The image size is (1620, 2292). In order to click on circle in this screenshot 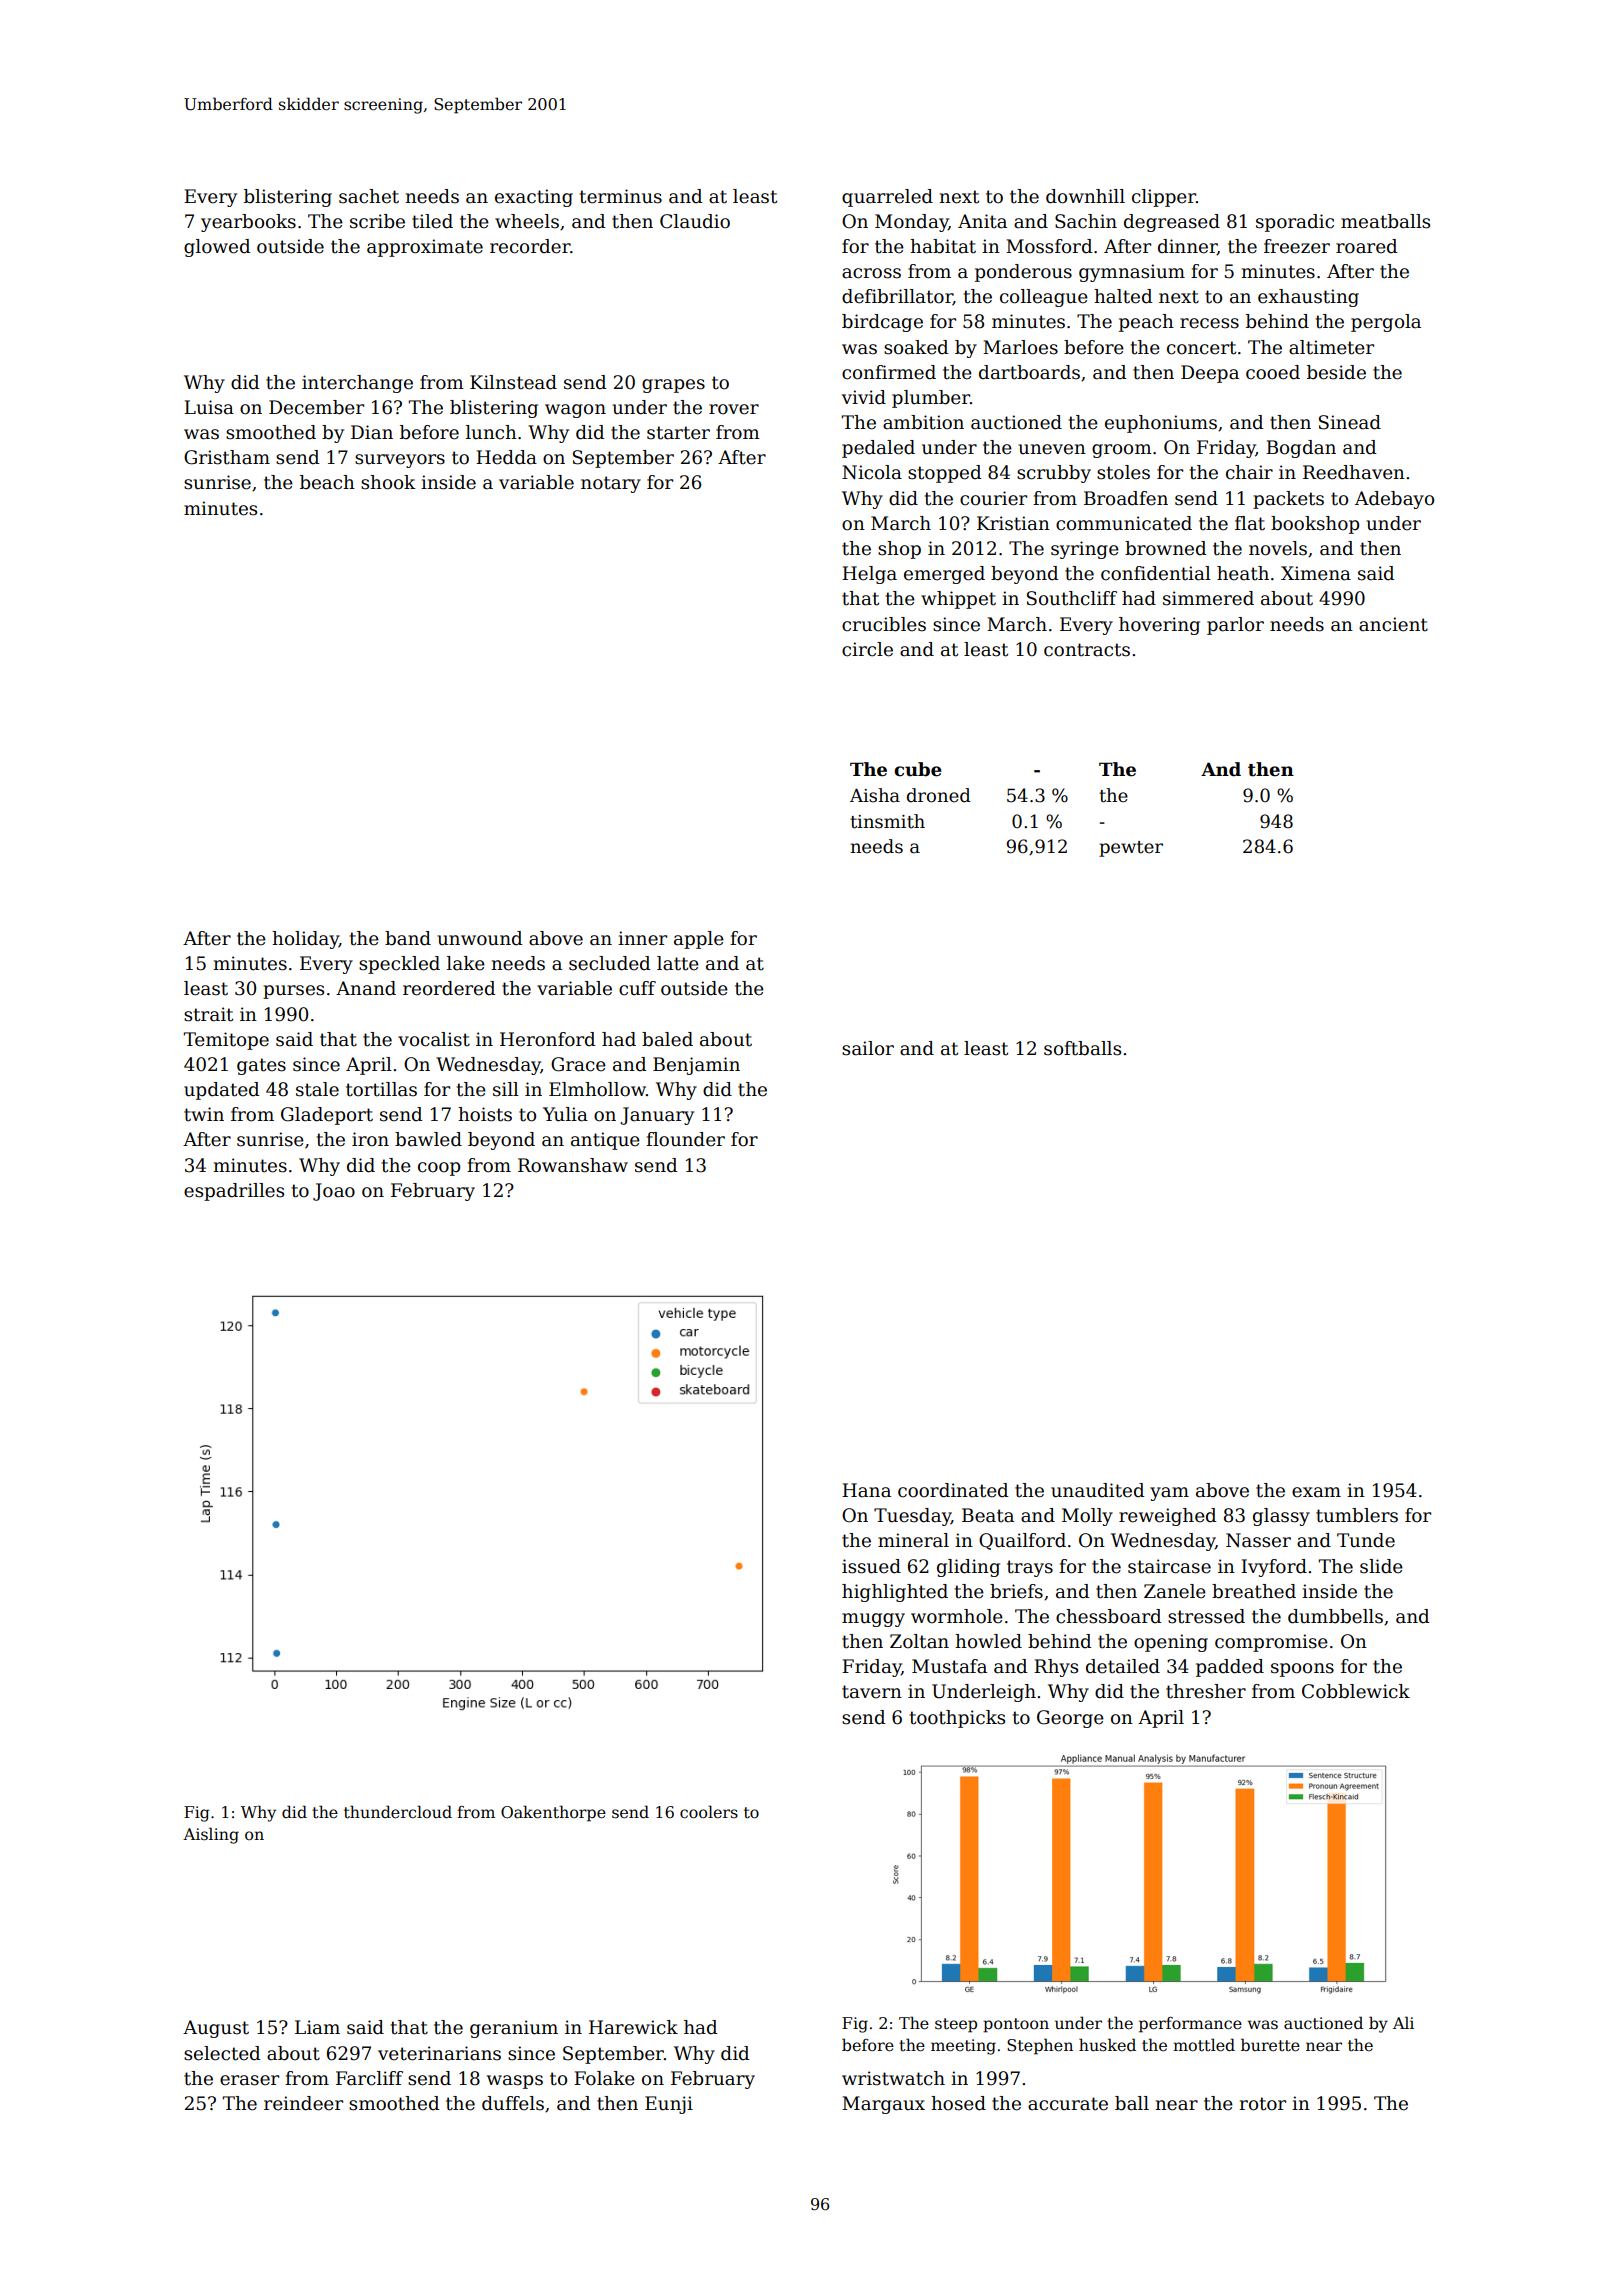, I will do `click(867, 649)`.
